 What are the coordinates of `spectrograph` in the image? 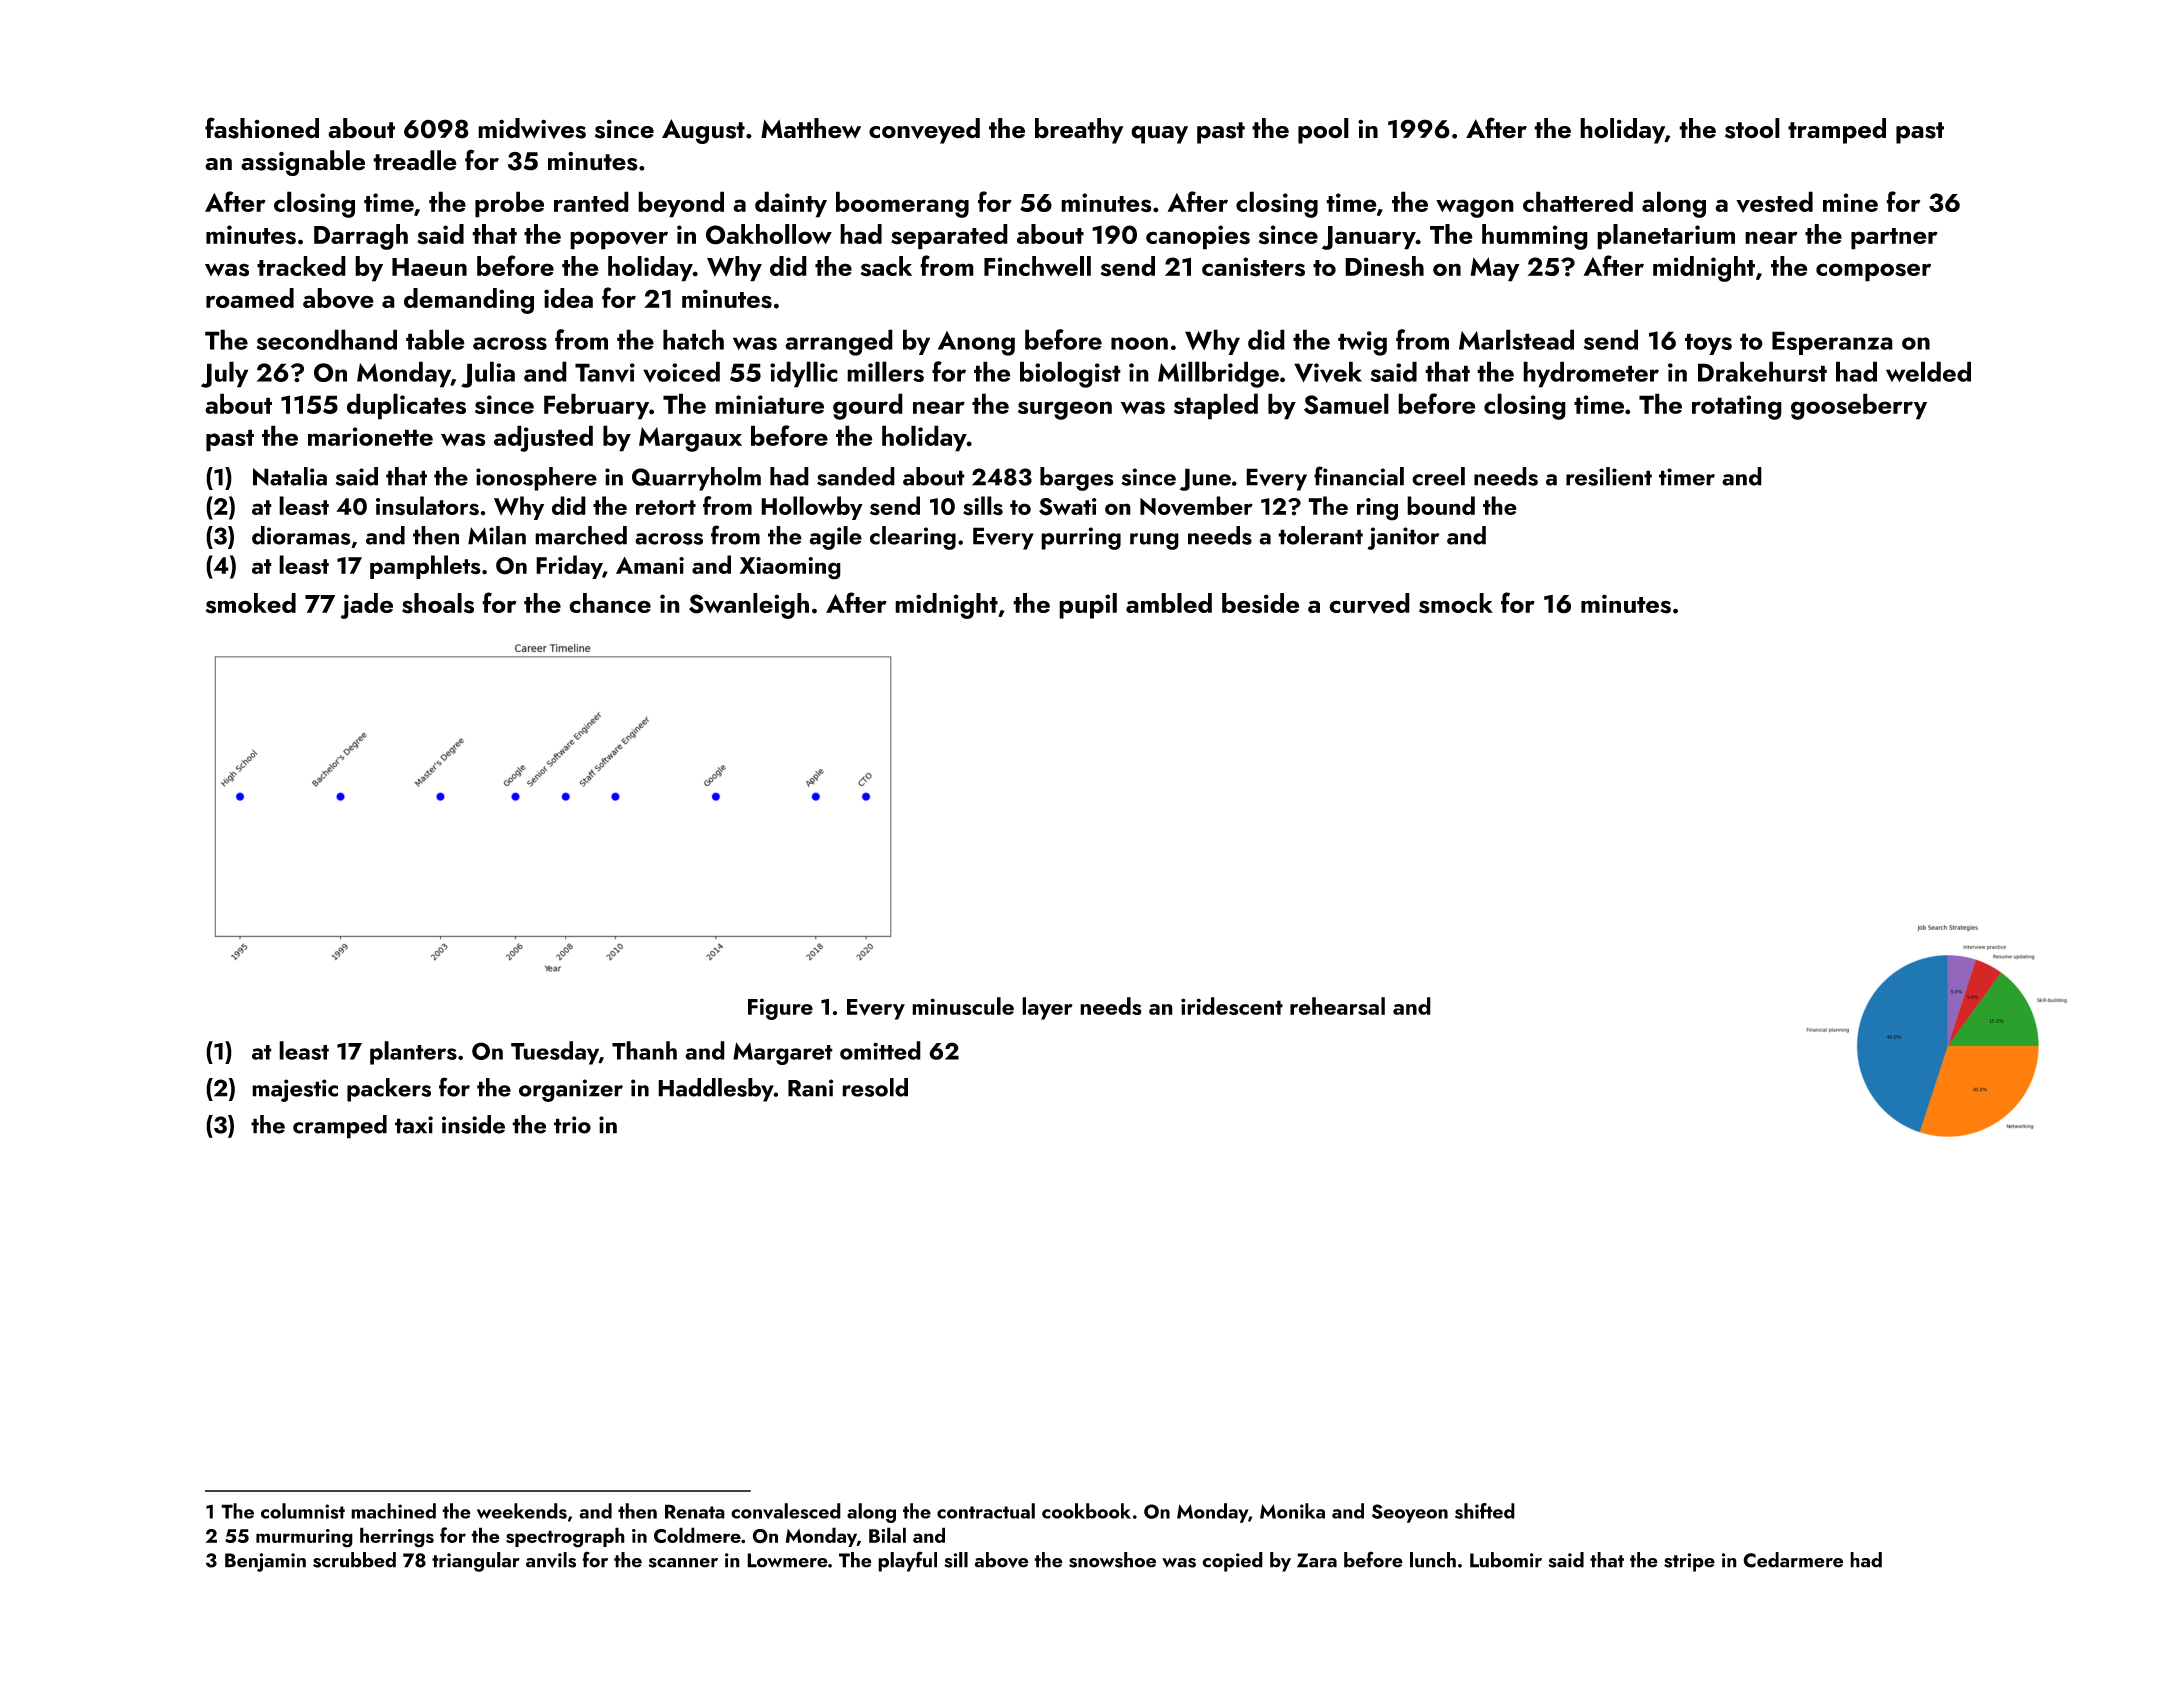 It's located at (565, 1537).
